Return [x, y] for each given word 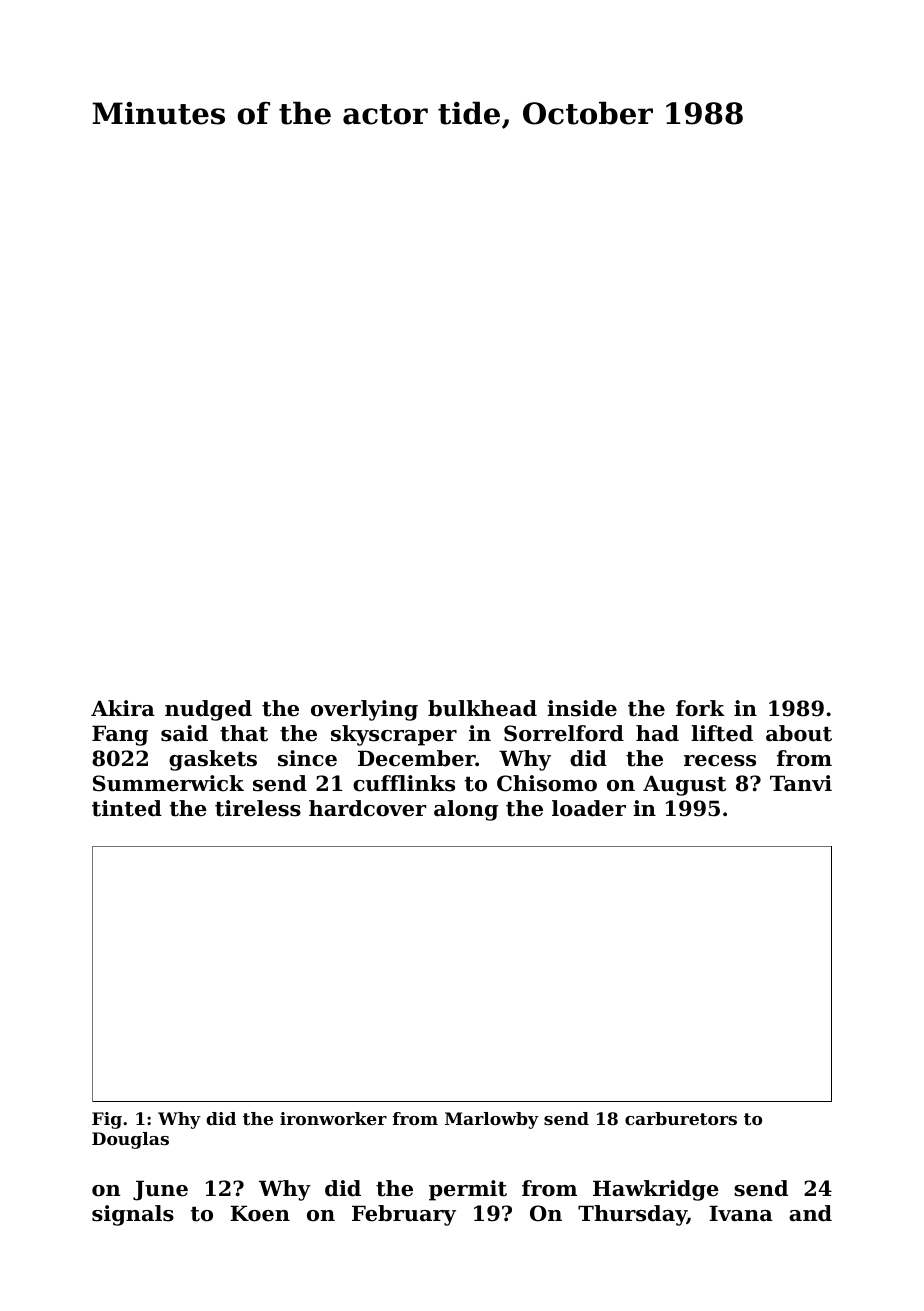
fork [700, 708]
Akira [123, 708]
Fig [107, 1120]
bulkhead [482, 708]
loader [589, 808]
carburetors [681, 1118]
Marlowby [492, 1120]
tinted [127, 808]
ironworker [333, 1118]
